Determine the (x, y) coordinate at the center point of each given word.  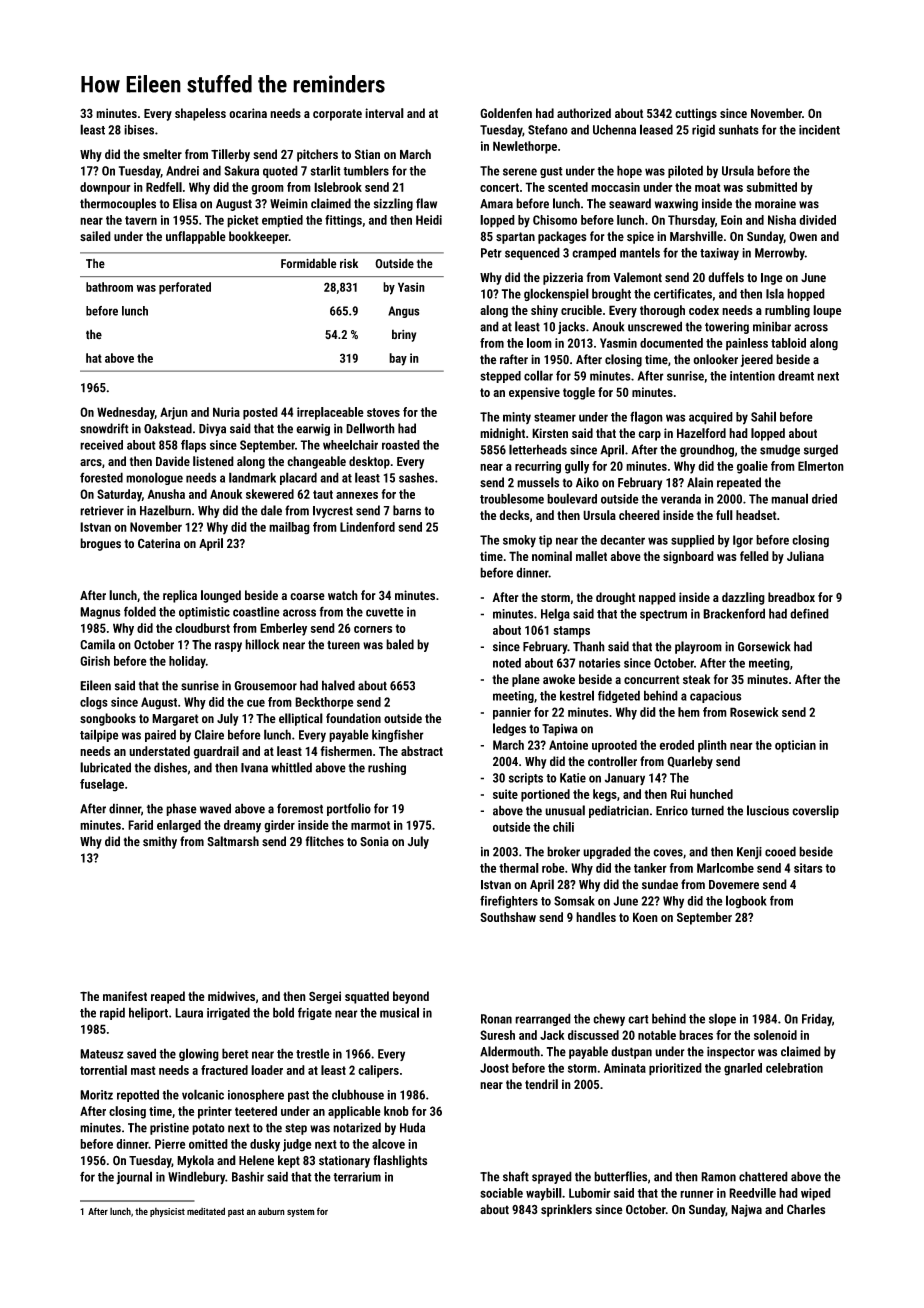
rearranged (543, 1019)
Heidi (429, 220)
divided (817, 220)
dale (271, 510)
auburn (271, 1211)
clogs (94, 703)
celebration (794, 1068)
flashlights (400, 1161)
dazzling (743, 598)
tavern (141, 220)
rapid (112, 1013)
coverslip (815, 811)
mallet (591, 556)
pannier (512, 713)
